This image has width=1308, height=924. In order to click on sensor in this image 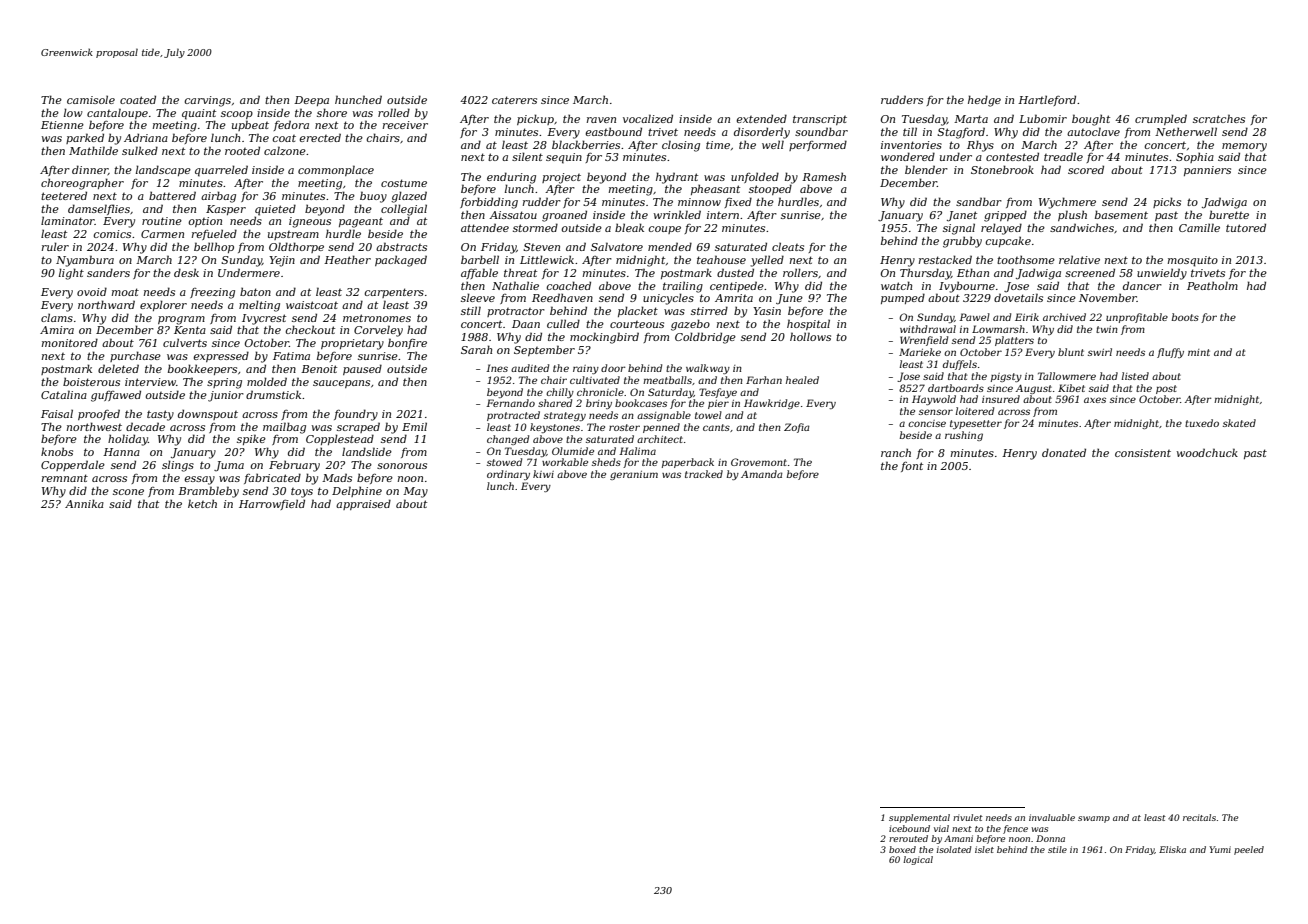, I will do `click(936, 412)`.
